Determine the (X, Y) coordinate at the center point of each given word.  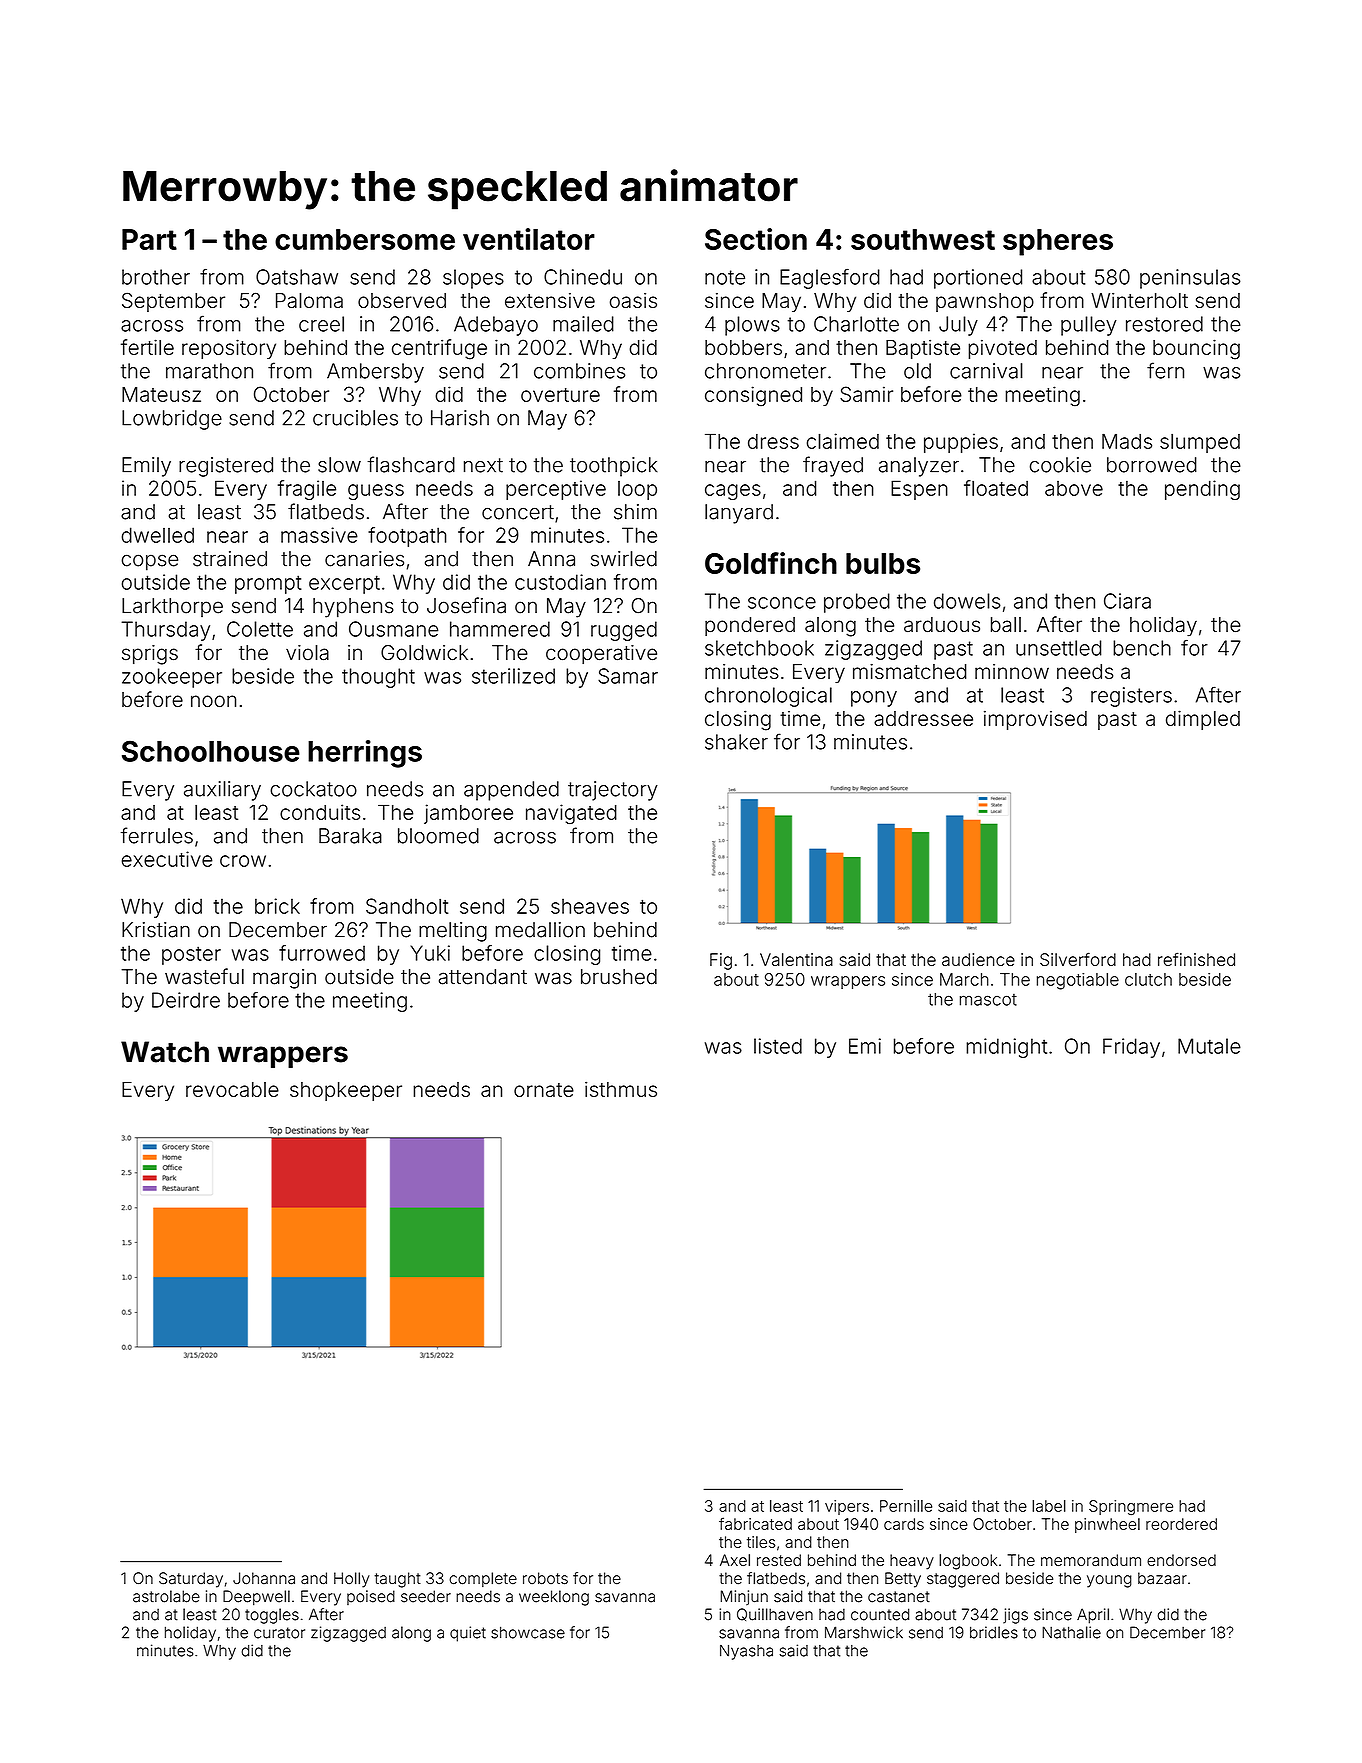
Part (149, 239)
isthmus (621, 1089)
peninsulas (1190, 279)
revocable (232, 1089)
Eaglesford (830, 278)
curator (279, 1633)
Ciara (1127, 601)
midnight (1006, 1048)
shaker (736, 742)
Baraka (350, 836)
